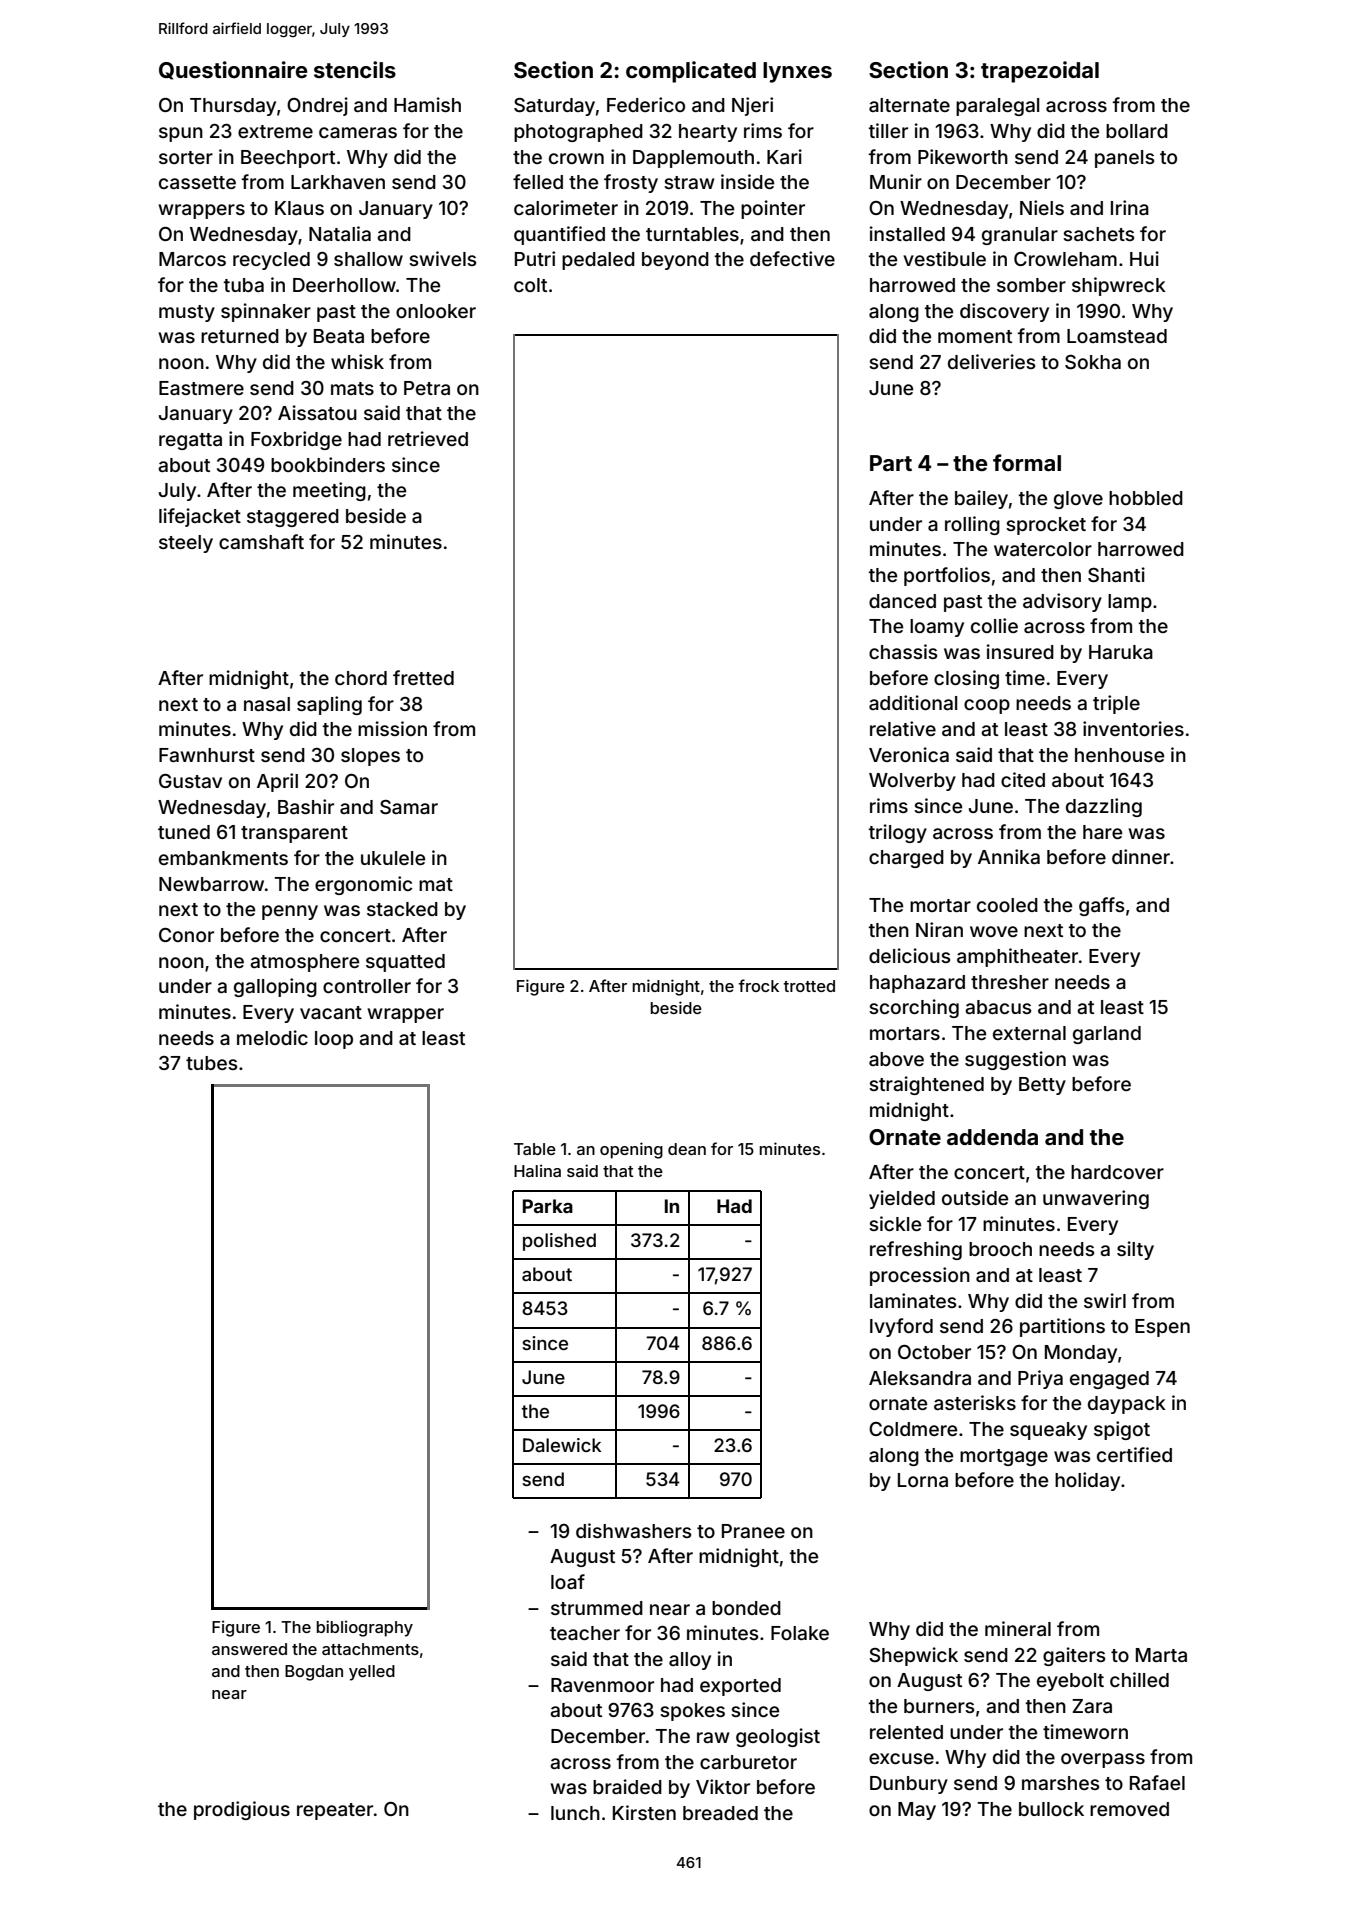 The image size is (1352, 1912). What do you see at coordinates (792, 258) in the page?
I see `defective` at bounding box center [792, 258].
